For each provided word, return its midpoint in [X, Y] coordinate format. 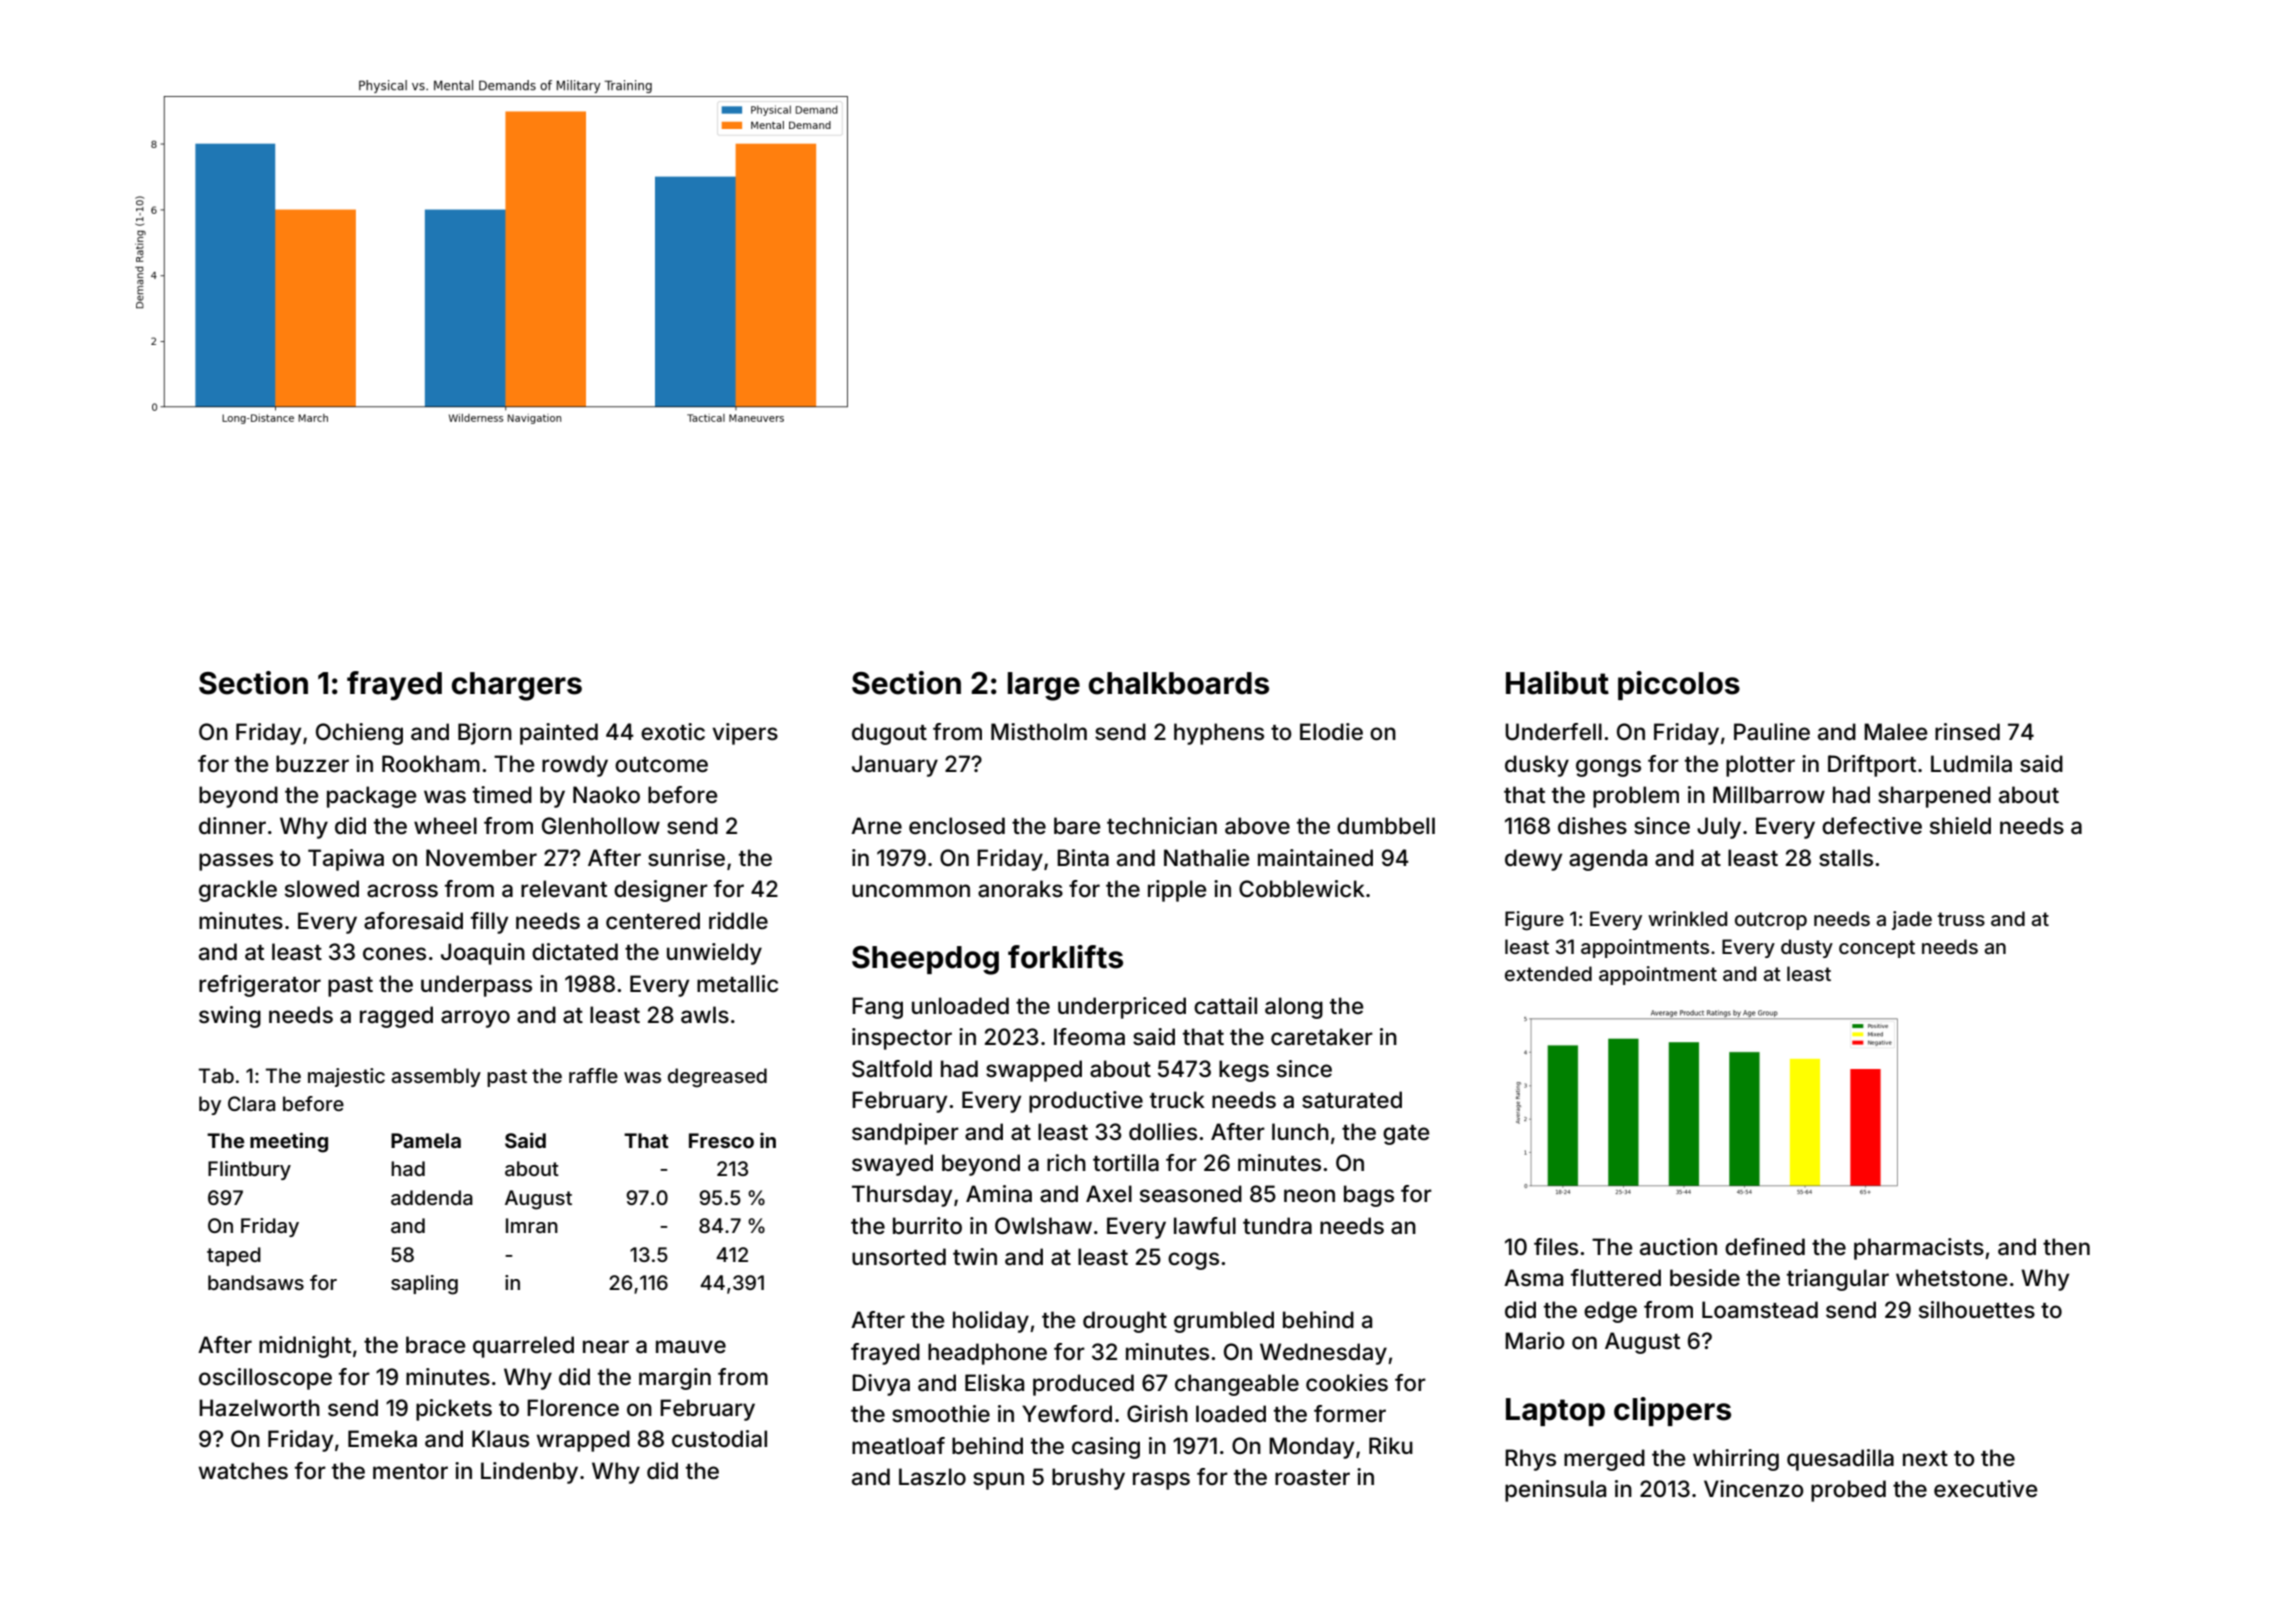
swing [230, 1017]
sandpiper [905, 1134]
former [1350, 1414]
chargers [517, 686]
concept [1877, 949]
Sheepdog [925, 960]
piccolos [1679, 685]
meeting [289, 1142]
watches [243, 1471]
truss [1961, 919]
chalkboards [1179, 683]
